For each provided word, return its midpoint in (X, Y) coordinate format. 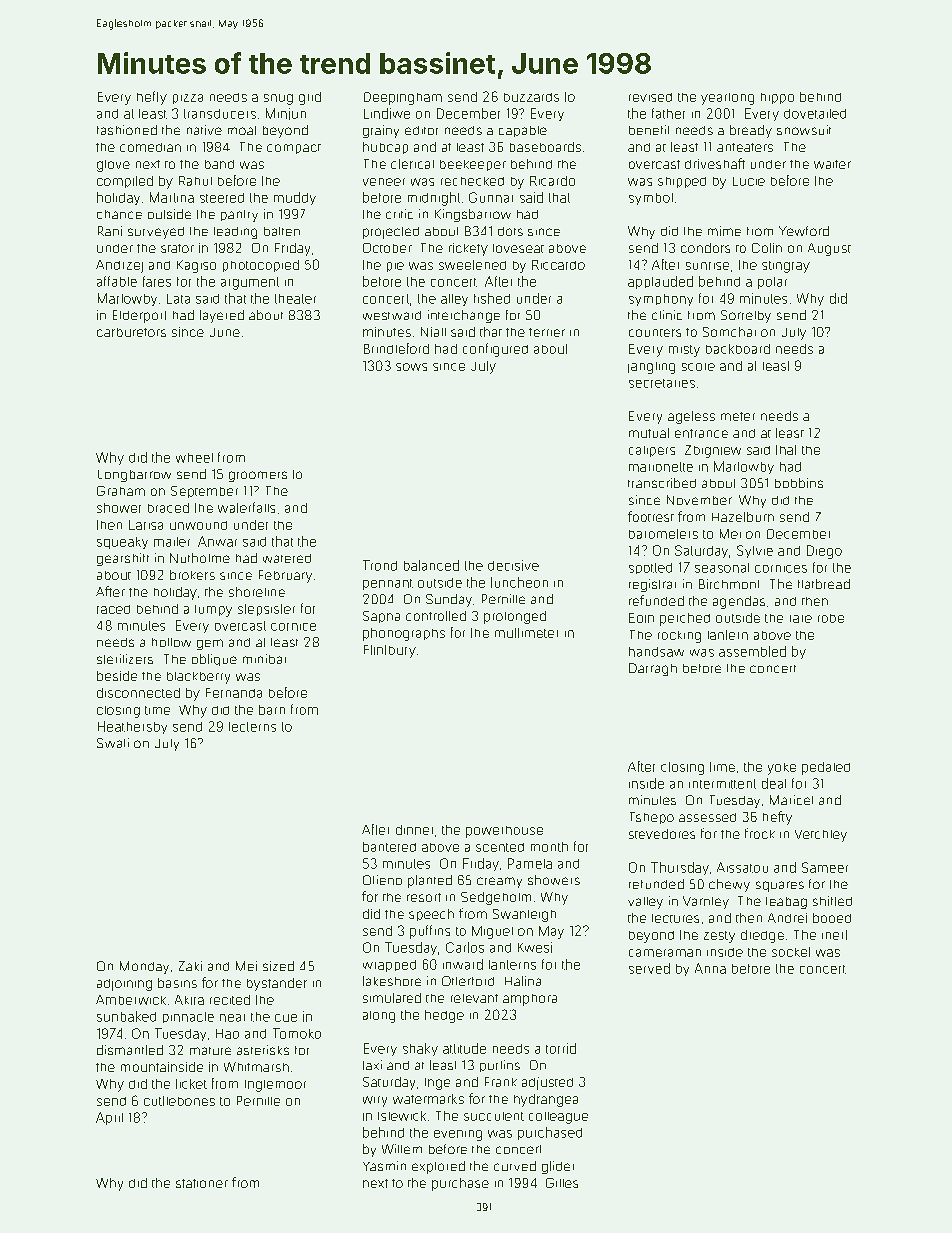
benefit (649, 130)
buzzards (531, 97)
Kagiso (196, 266)
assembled (752, 651)
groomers (258, 476)
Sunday (449, 600)
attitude (464, 1048)
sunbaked (126, 1016)
